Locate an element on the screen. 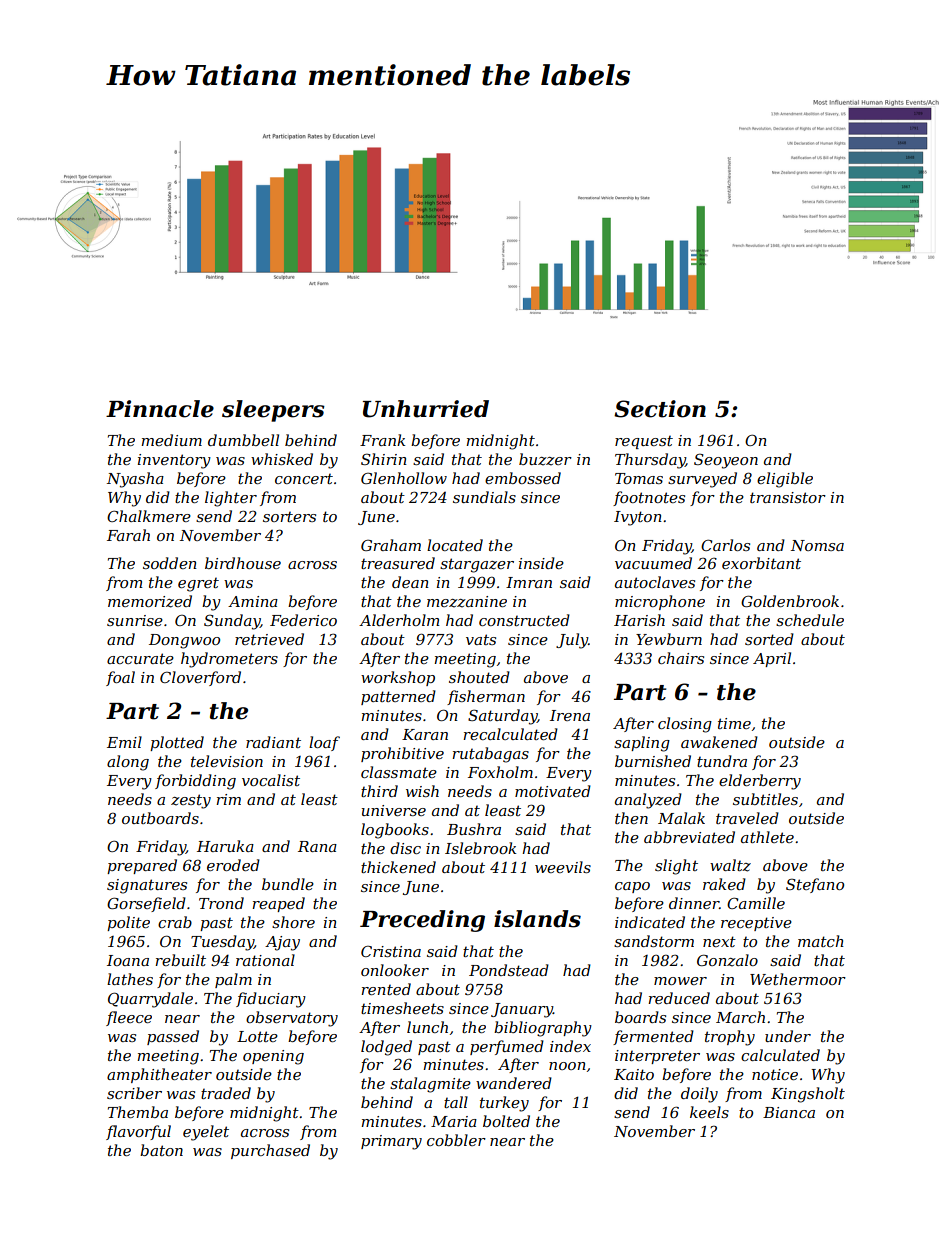 The image size is (952, 1233). lodged is located at coordinates (386, 1048).
